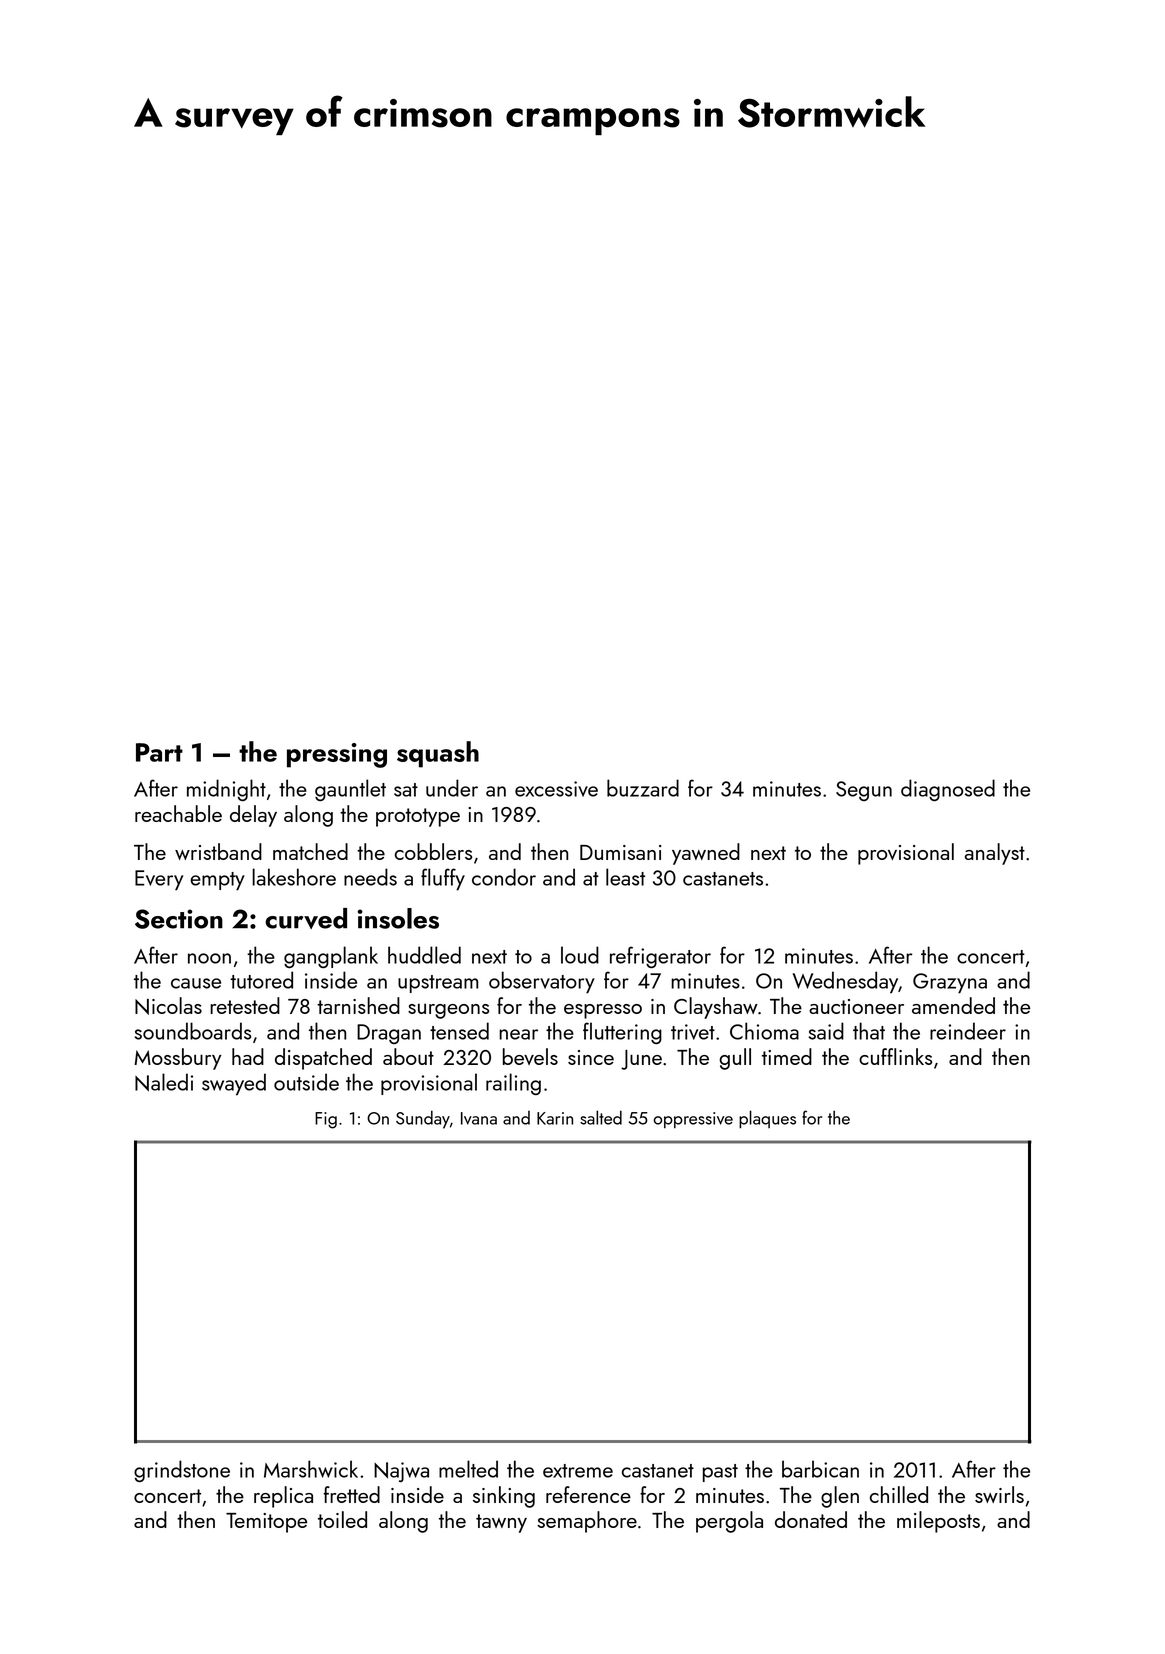 This screenshot has width=1165, height=1654. What do you see at coordinates (337, 755) in the screenshot?
I see `pressing` at bounding box center [337, 755].
